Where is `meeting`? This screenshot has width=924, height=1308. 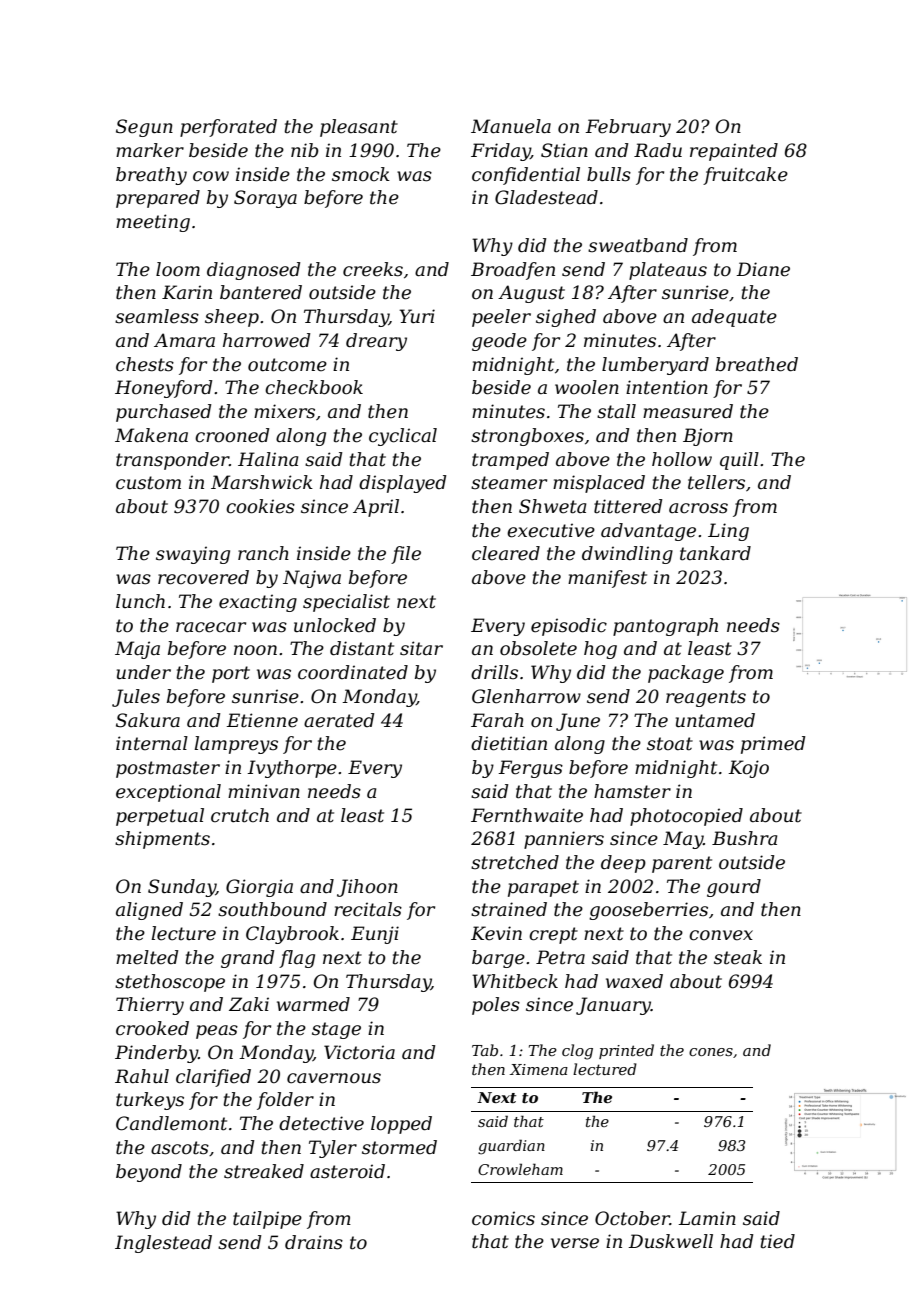
meeting is located at coordinates (153, 223).
